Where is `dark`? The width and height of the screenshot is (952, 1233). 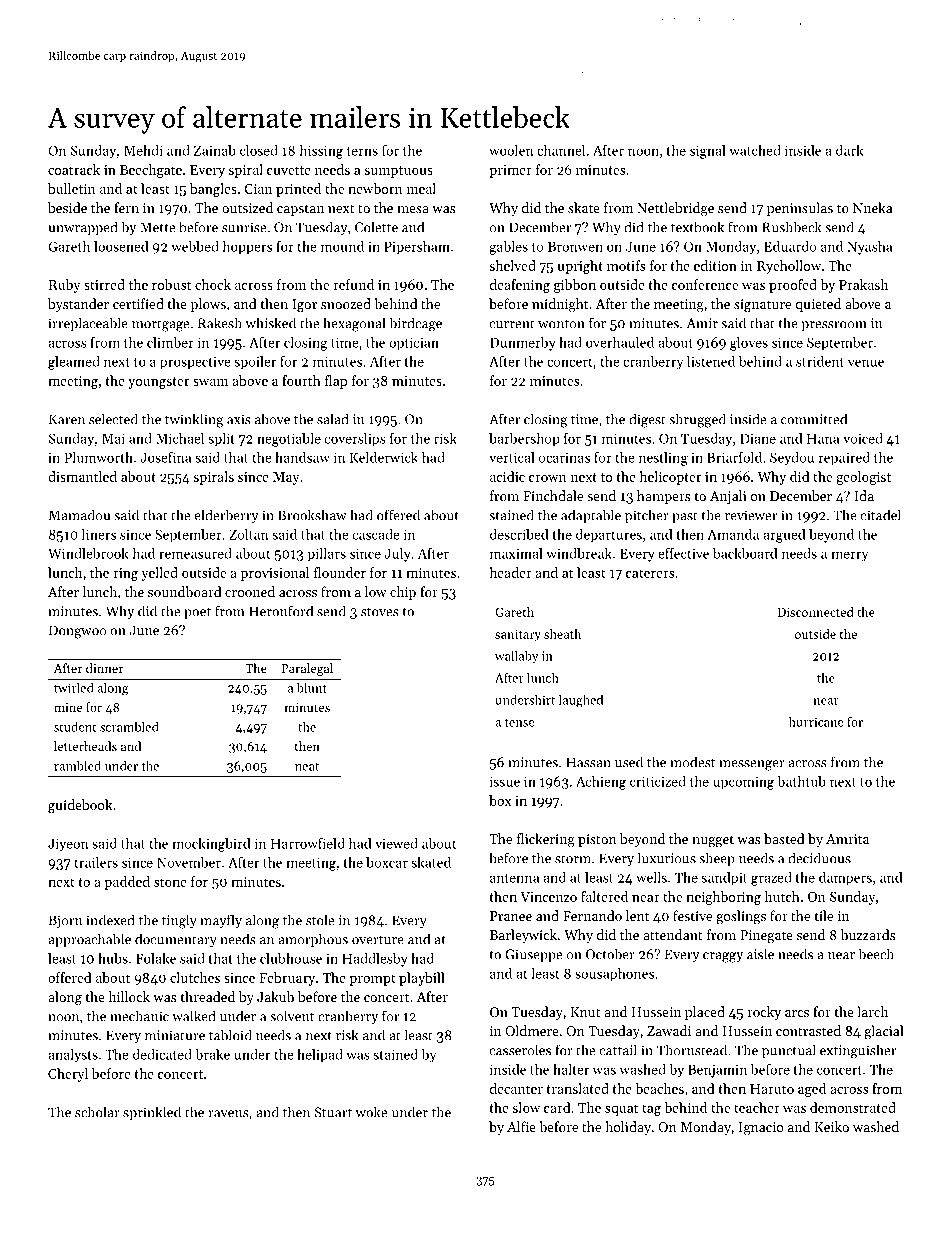
dark is located at coordinates (850, 150).
